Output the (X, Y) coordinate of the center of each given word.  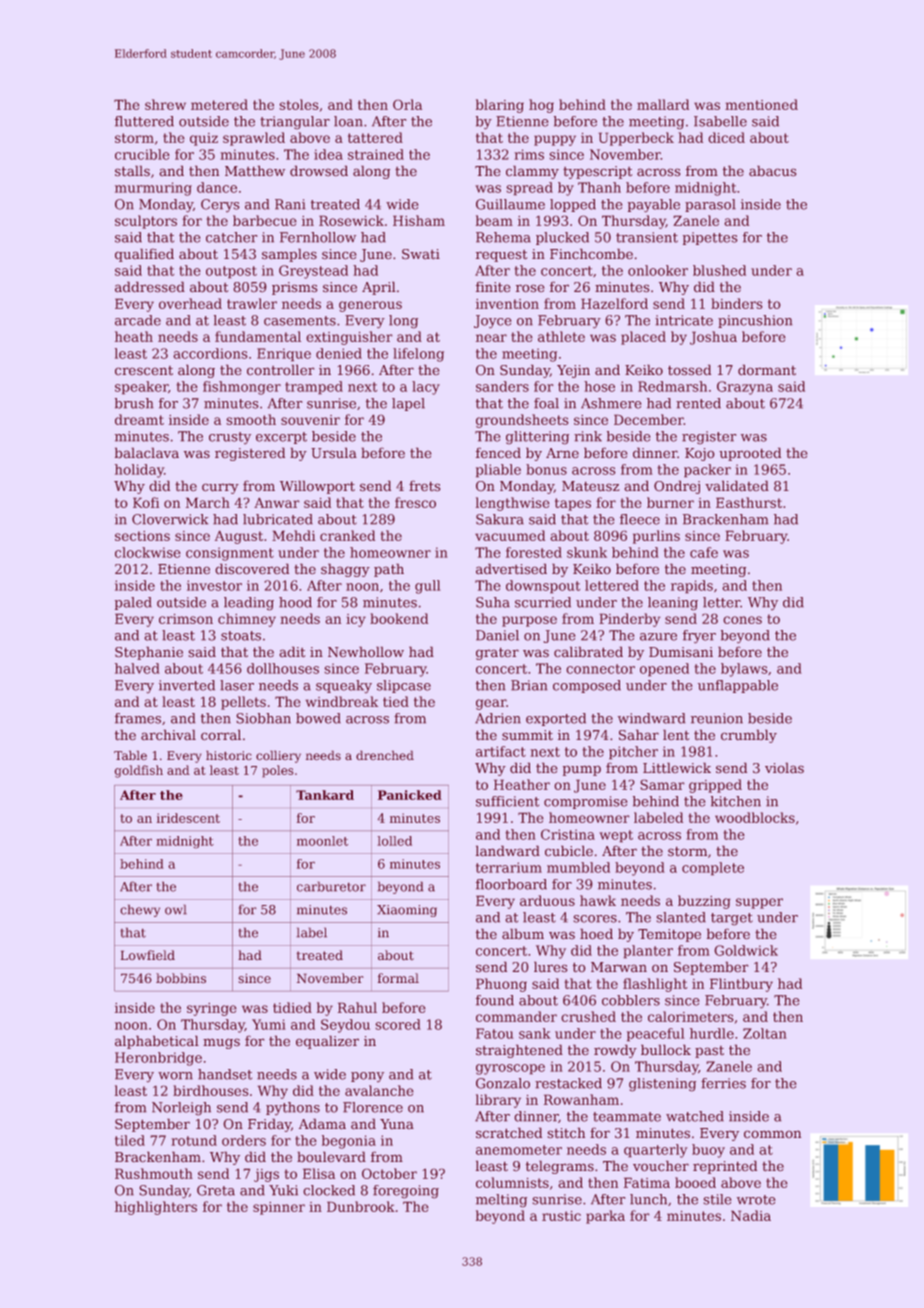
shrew (165, 104)
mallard (663, 104)
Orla (407, 104)
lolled (394, 841)
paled (133, 603)
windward (652, 718)
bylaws (744, 670)
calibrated (588, 652)
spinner (279, 1208)
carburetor (331, 886)
